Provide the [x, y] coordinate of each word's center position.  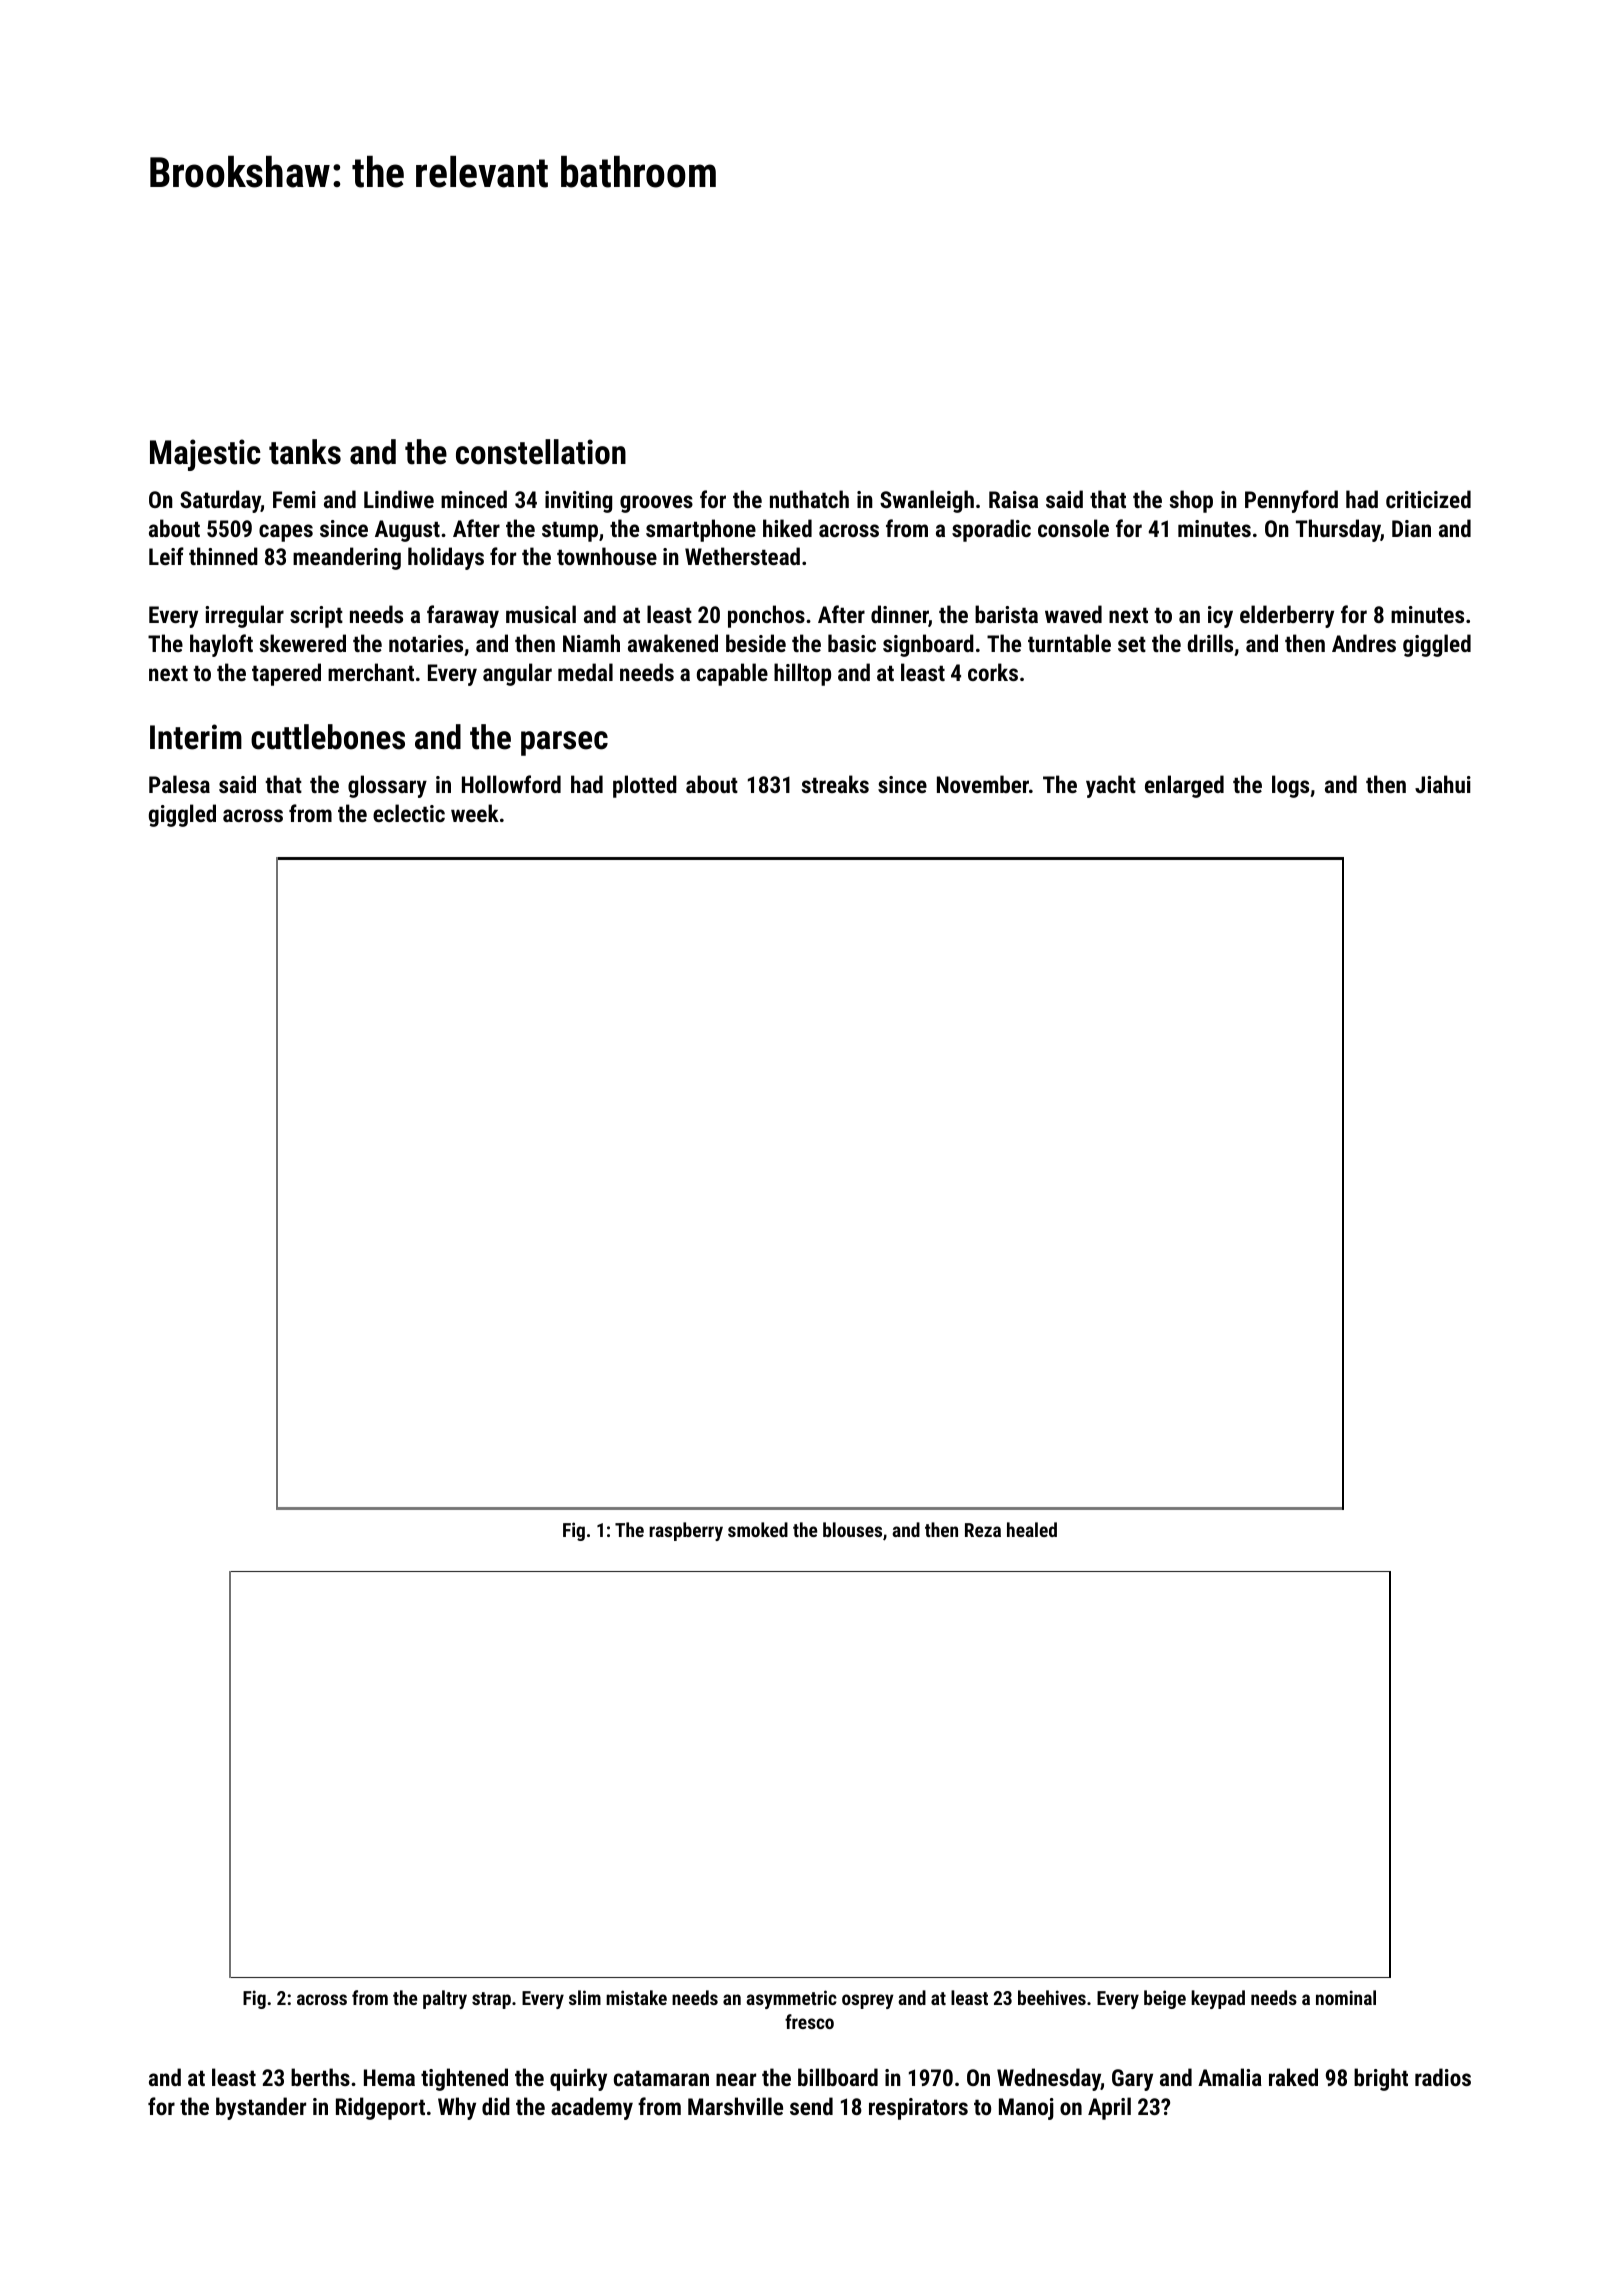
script [316, 617]
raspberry [686, 1531]
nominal [1346, 1997]
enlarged [1184, 786]
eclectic [409, 813]
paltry [445, 1999]
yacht [1111, 786]
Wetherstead [742, 556]
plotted [645, 786]
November [983, 784]
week [475, 813]
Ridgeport [380, 2108]
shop [1191, 501]
